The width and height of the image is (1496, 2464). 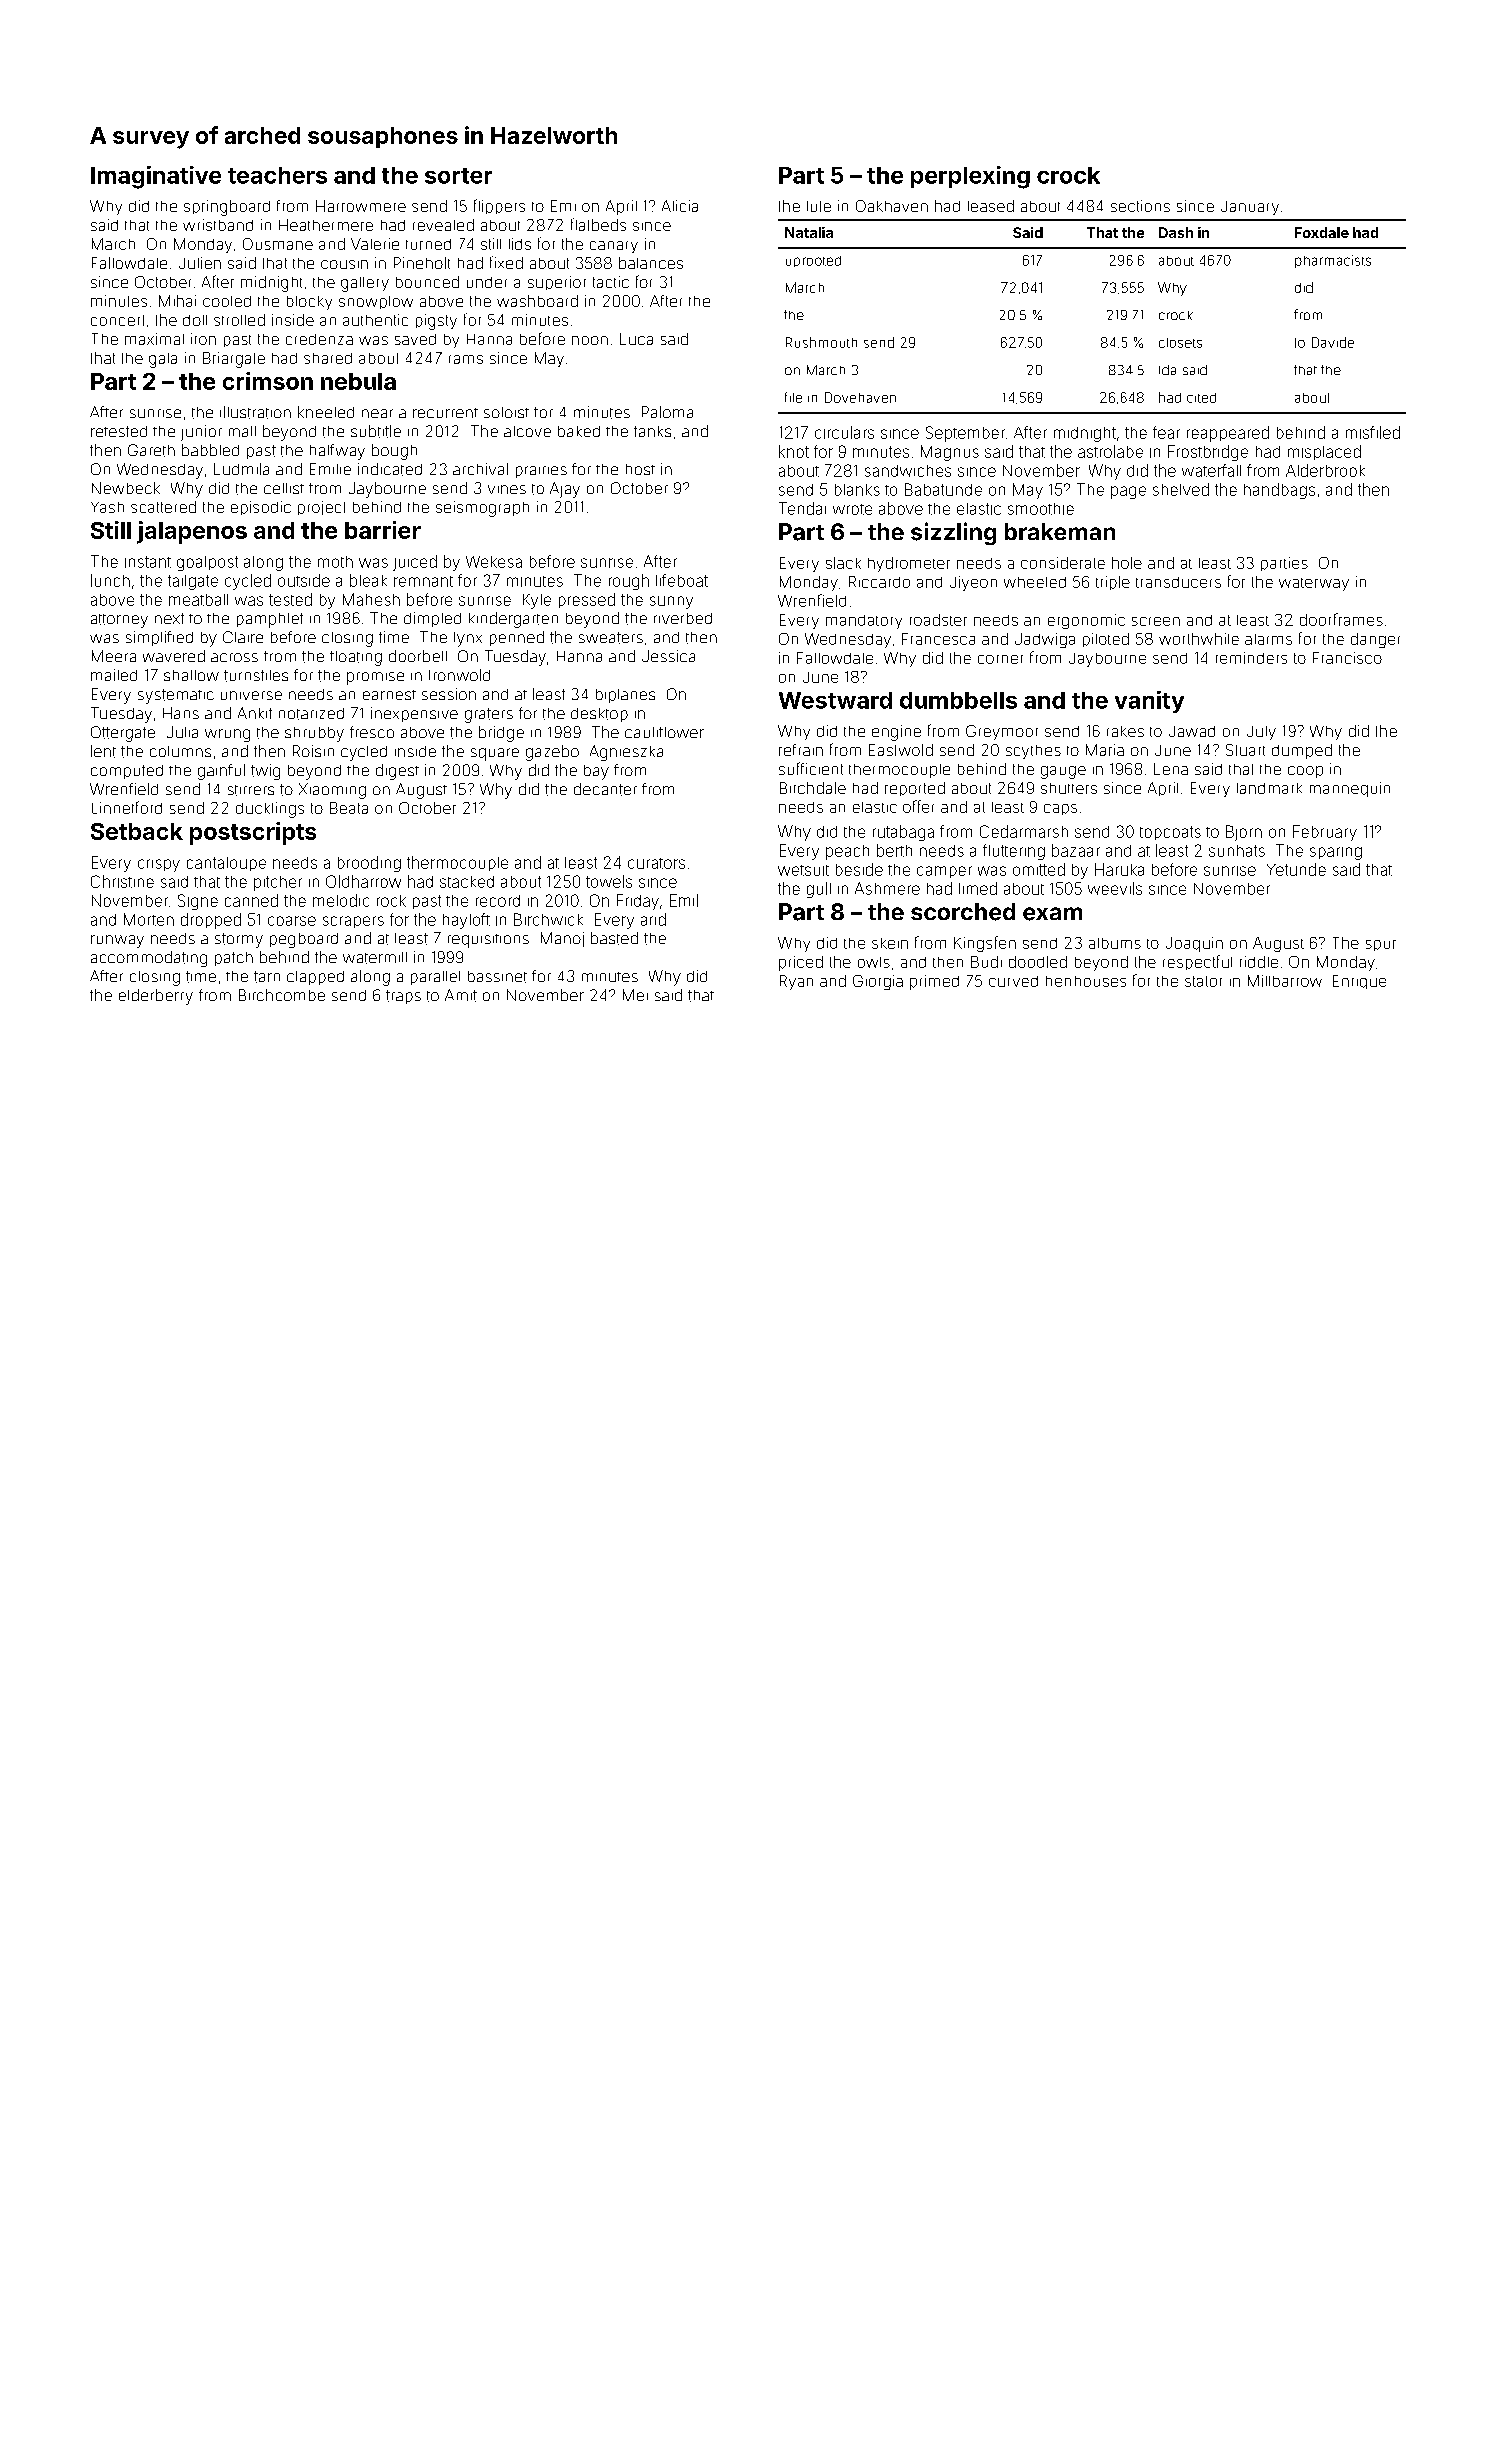 What do you see at coordinates (255, 412) in the image?
I see `illustration` at bounding box center [255, 412].
